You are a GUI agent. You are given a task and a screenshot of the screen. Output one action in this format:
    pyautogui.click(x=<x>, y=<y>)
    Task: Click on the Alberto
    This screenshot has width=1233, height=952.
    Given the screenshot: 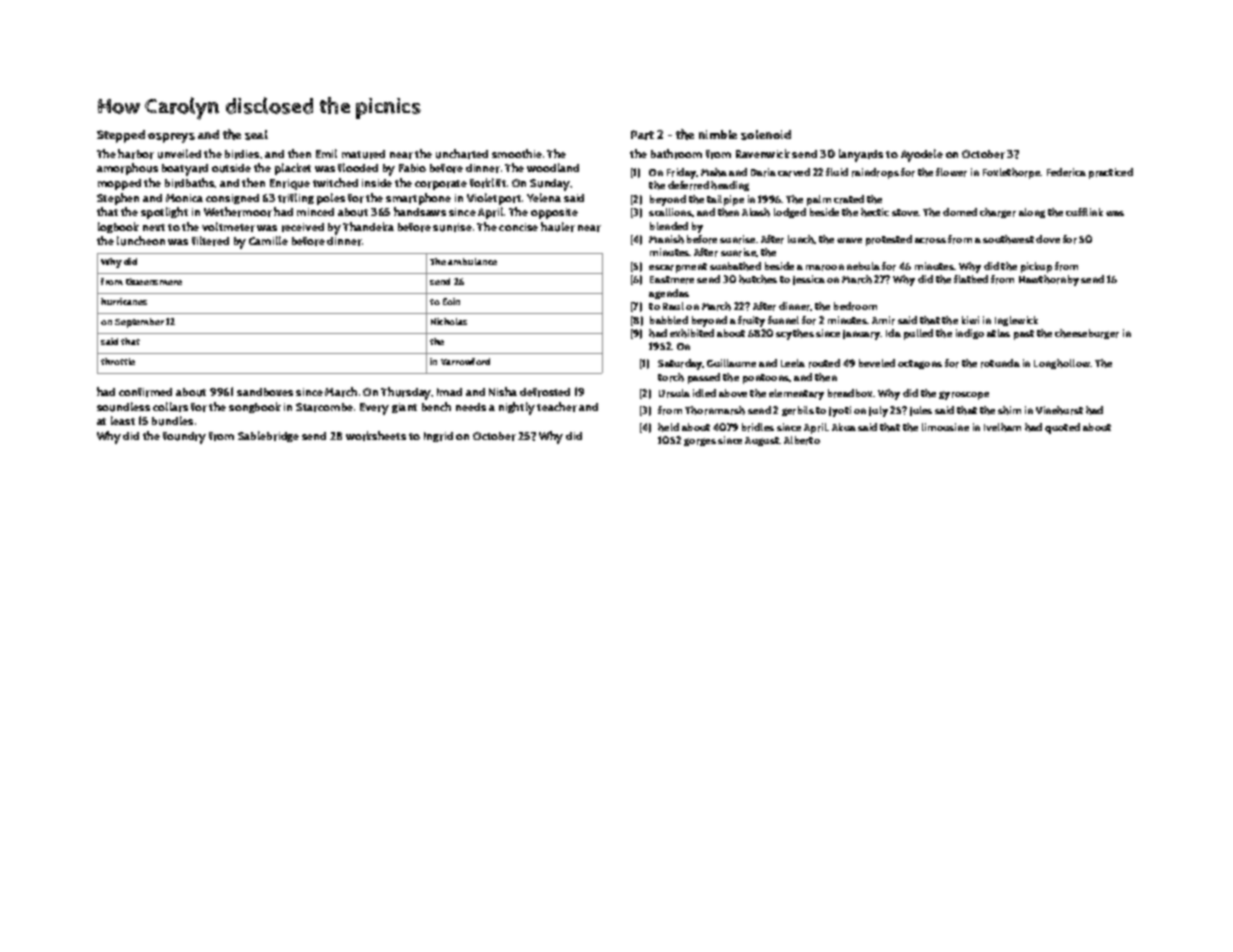 What is the action you would take?
    pyautogui.click(x=802, y=440)
